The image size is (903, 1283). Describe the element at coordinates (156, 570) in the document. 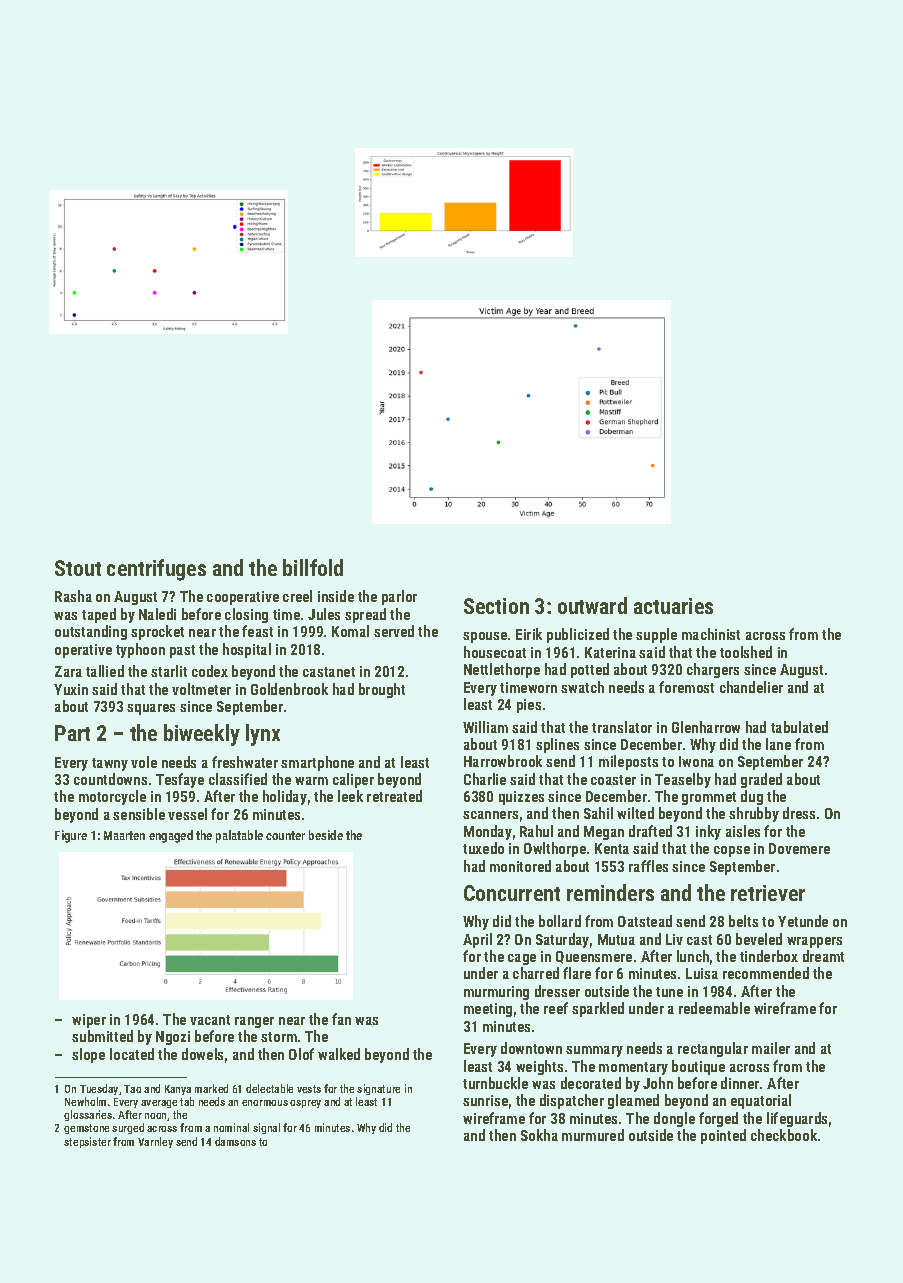

I see `centrifuges` at that location.
